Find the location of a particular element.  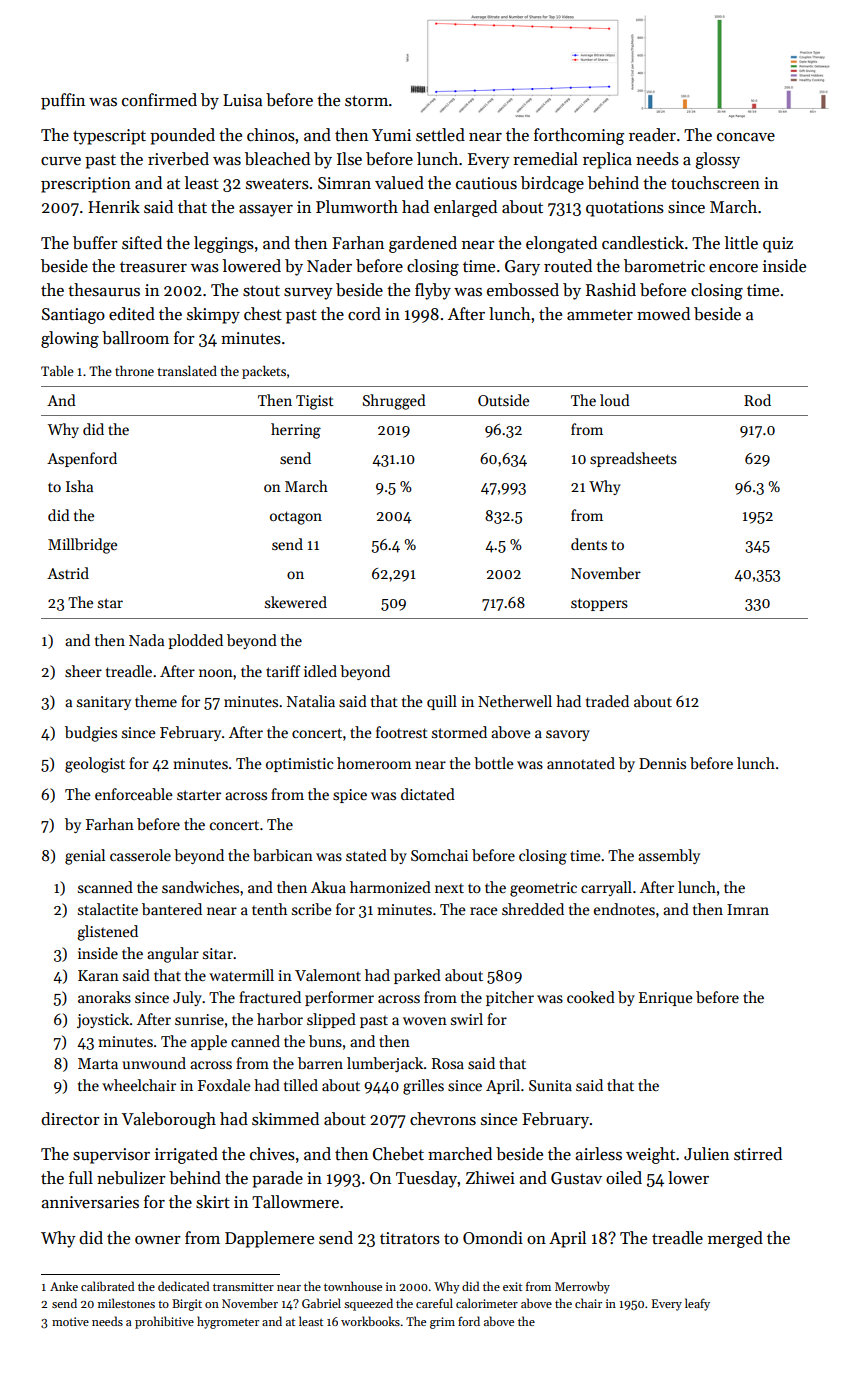

pitcher is located at coordinates (510, 998).
